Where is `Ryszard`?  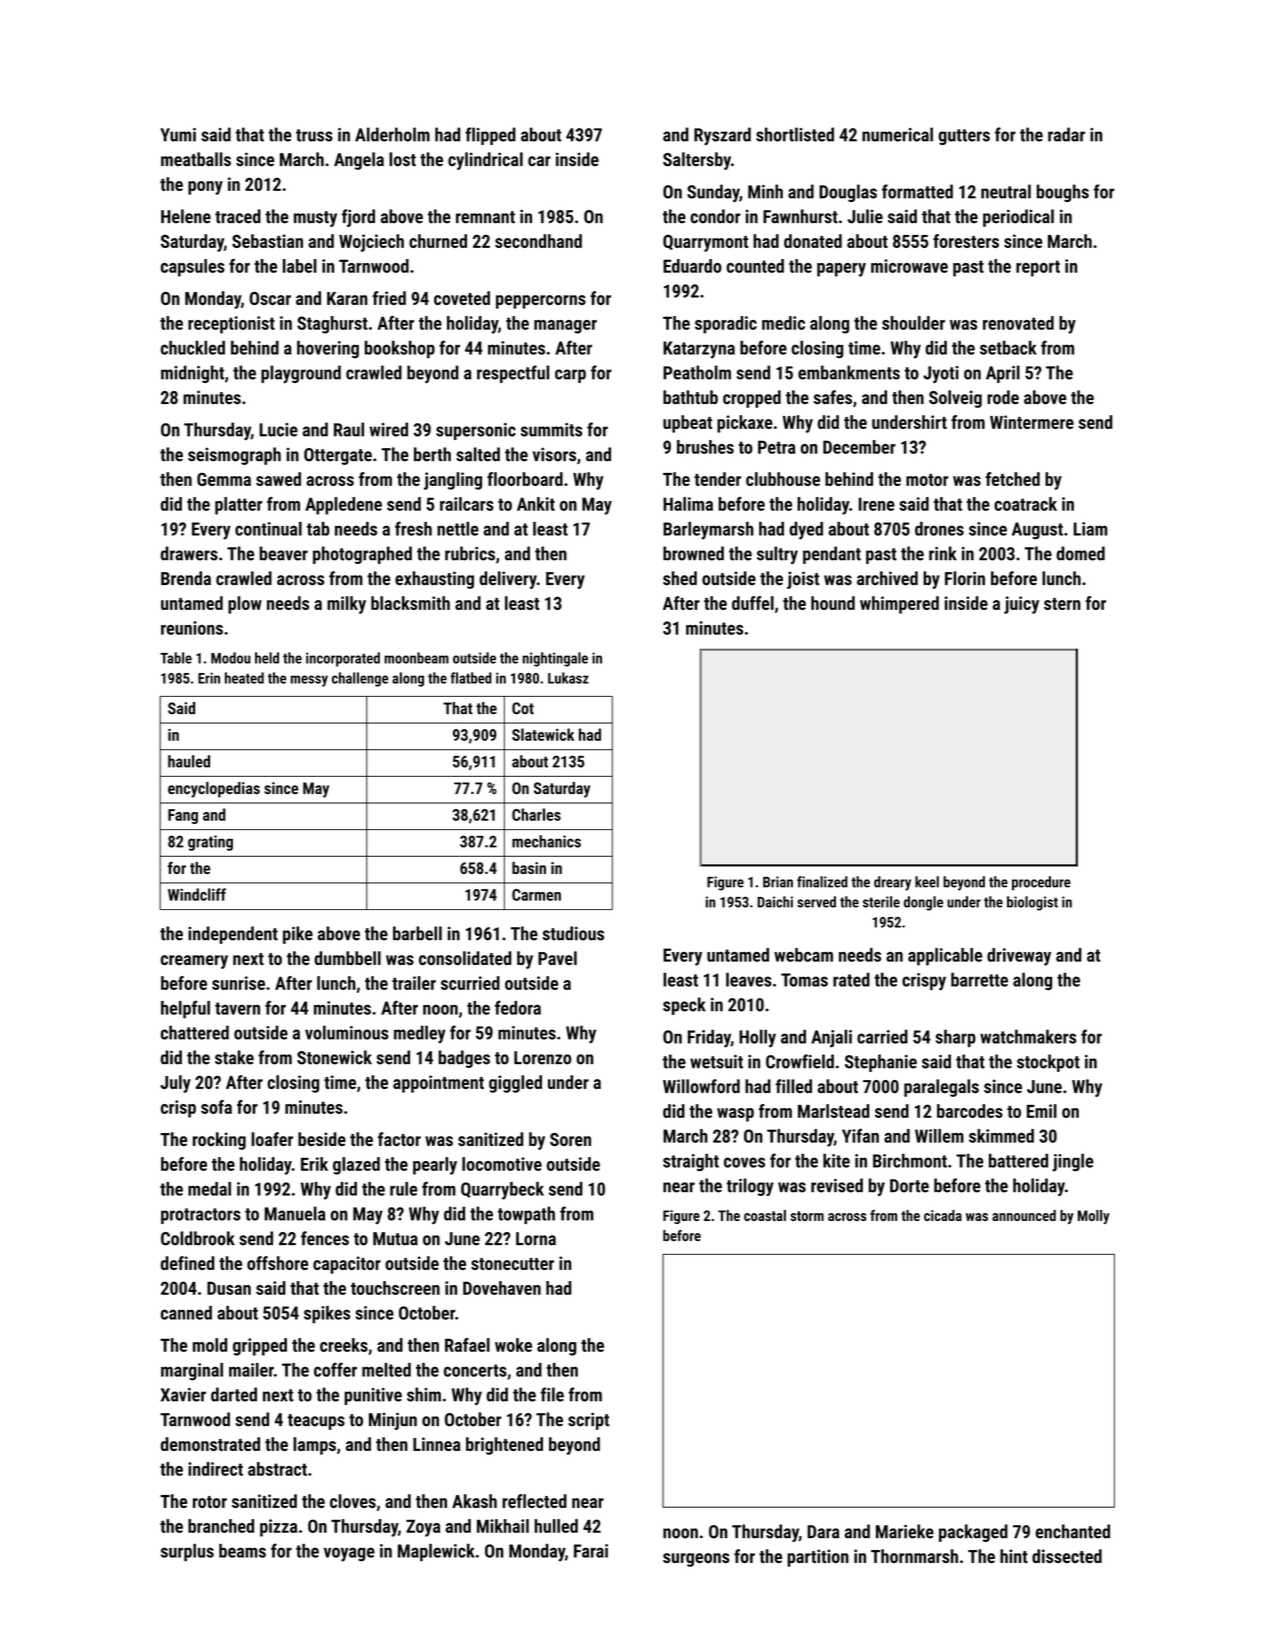 Ryszard is located at coordinates (722, 136).
